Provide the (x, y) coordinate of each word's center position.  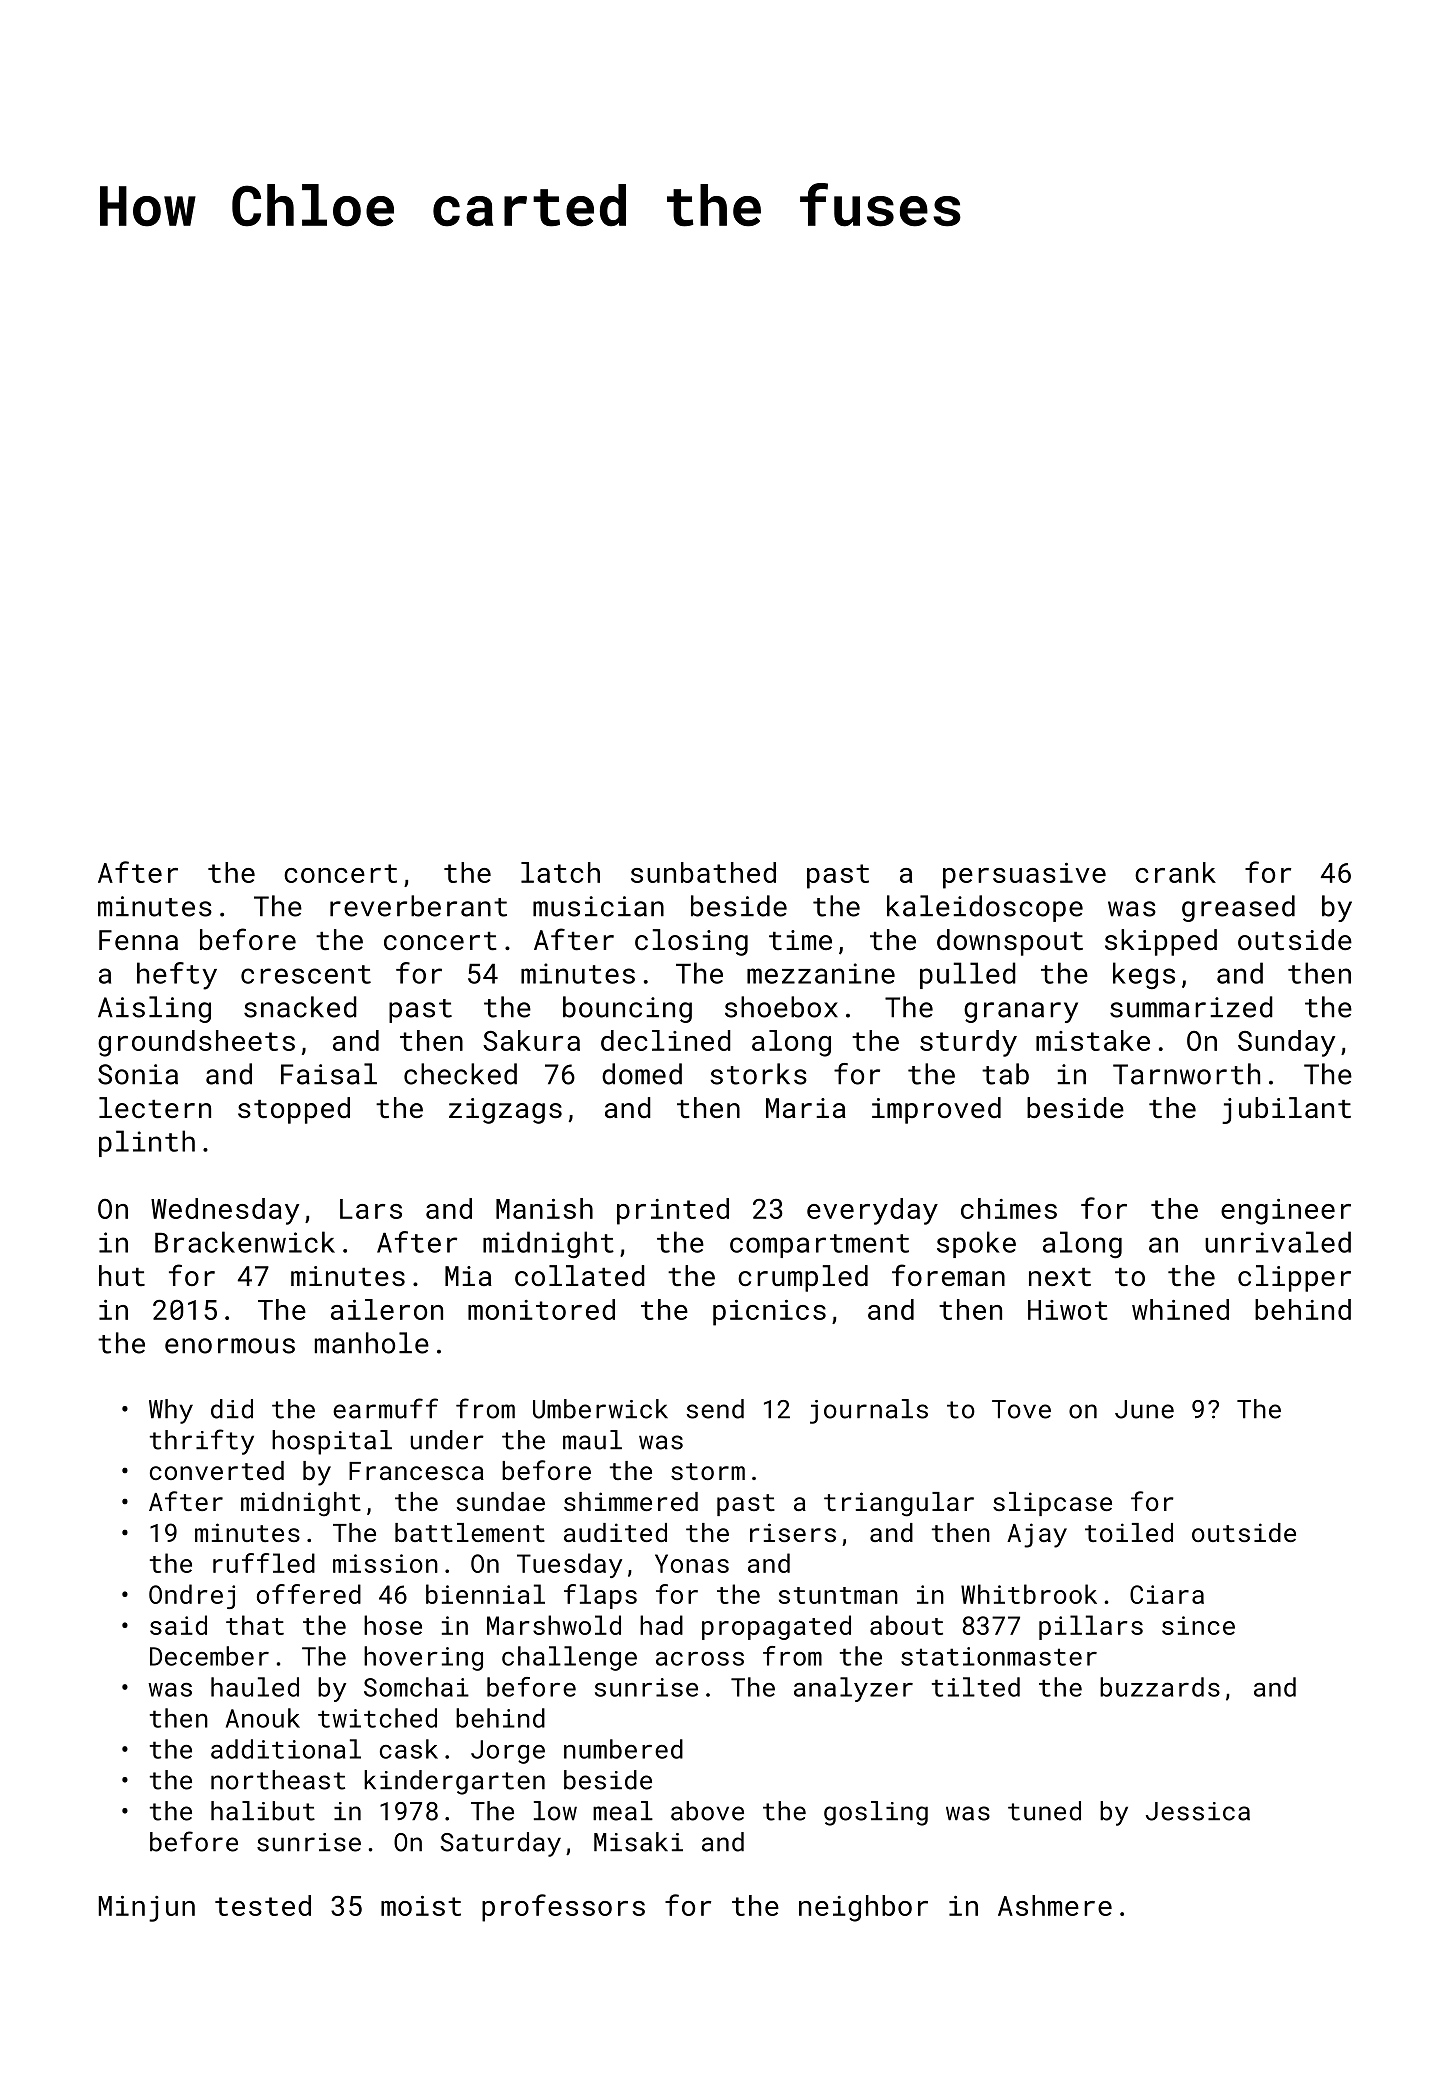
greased (1238, 908)
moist (421, 1906)
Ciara (1167, 1594)
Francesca (416, 1471)
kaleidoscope (985, 908)
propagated (776, 1627)
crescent (306, 974)
